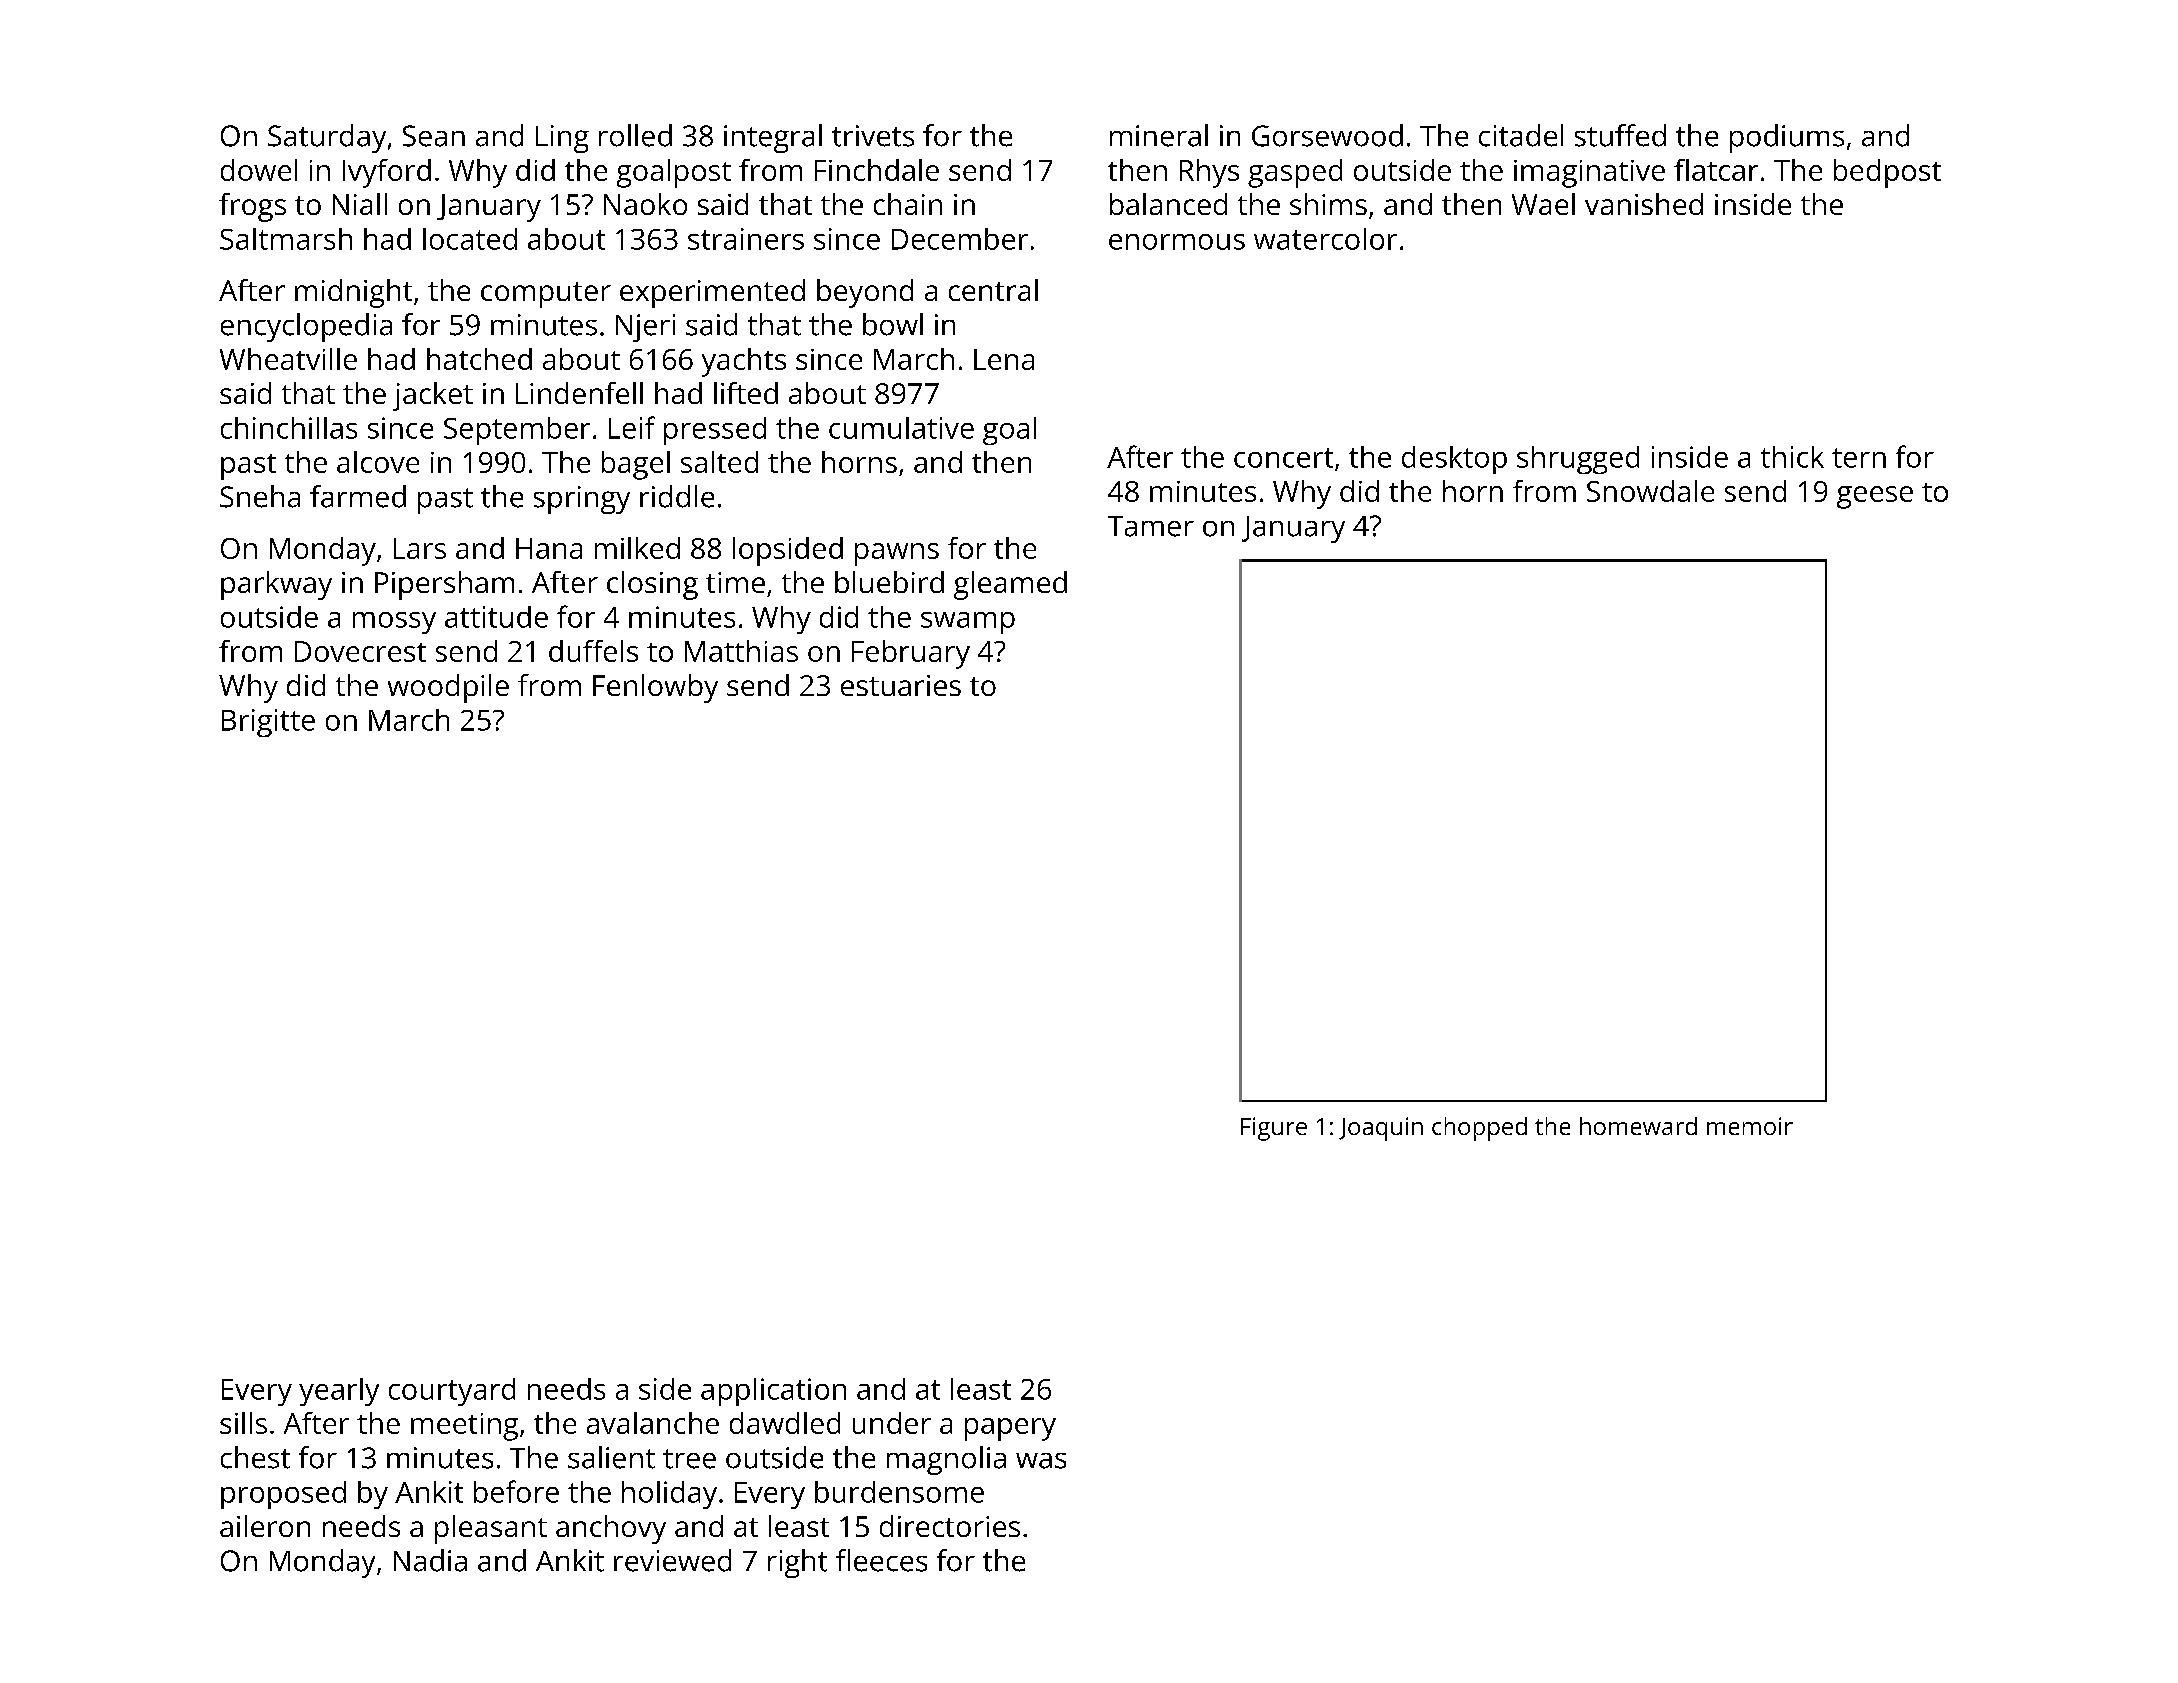 Image resolution: width=2178 pixels, height=1683 pixels. Describe the element at coordinates (1274, 1129) in the screenshot. I see `Figure` at that location.
